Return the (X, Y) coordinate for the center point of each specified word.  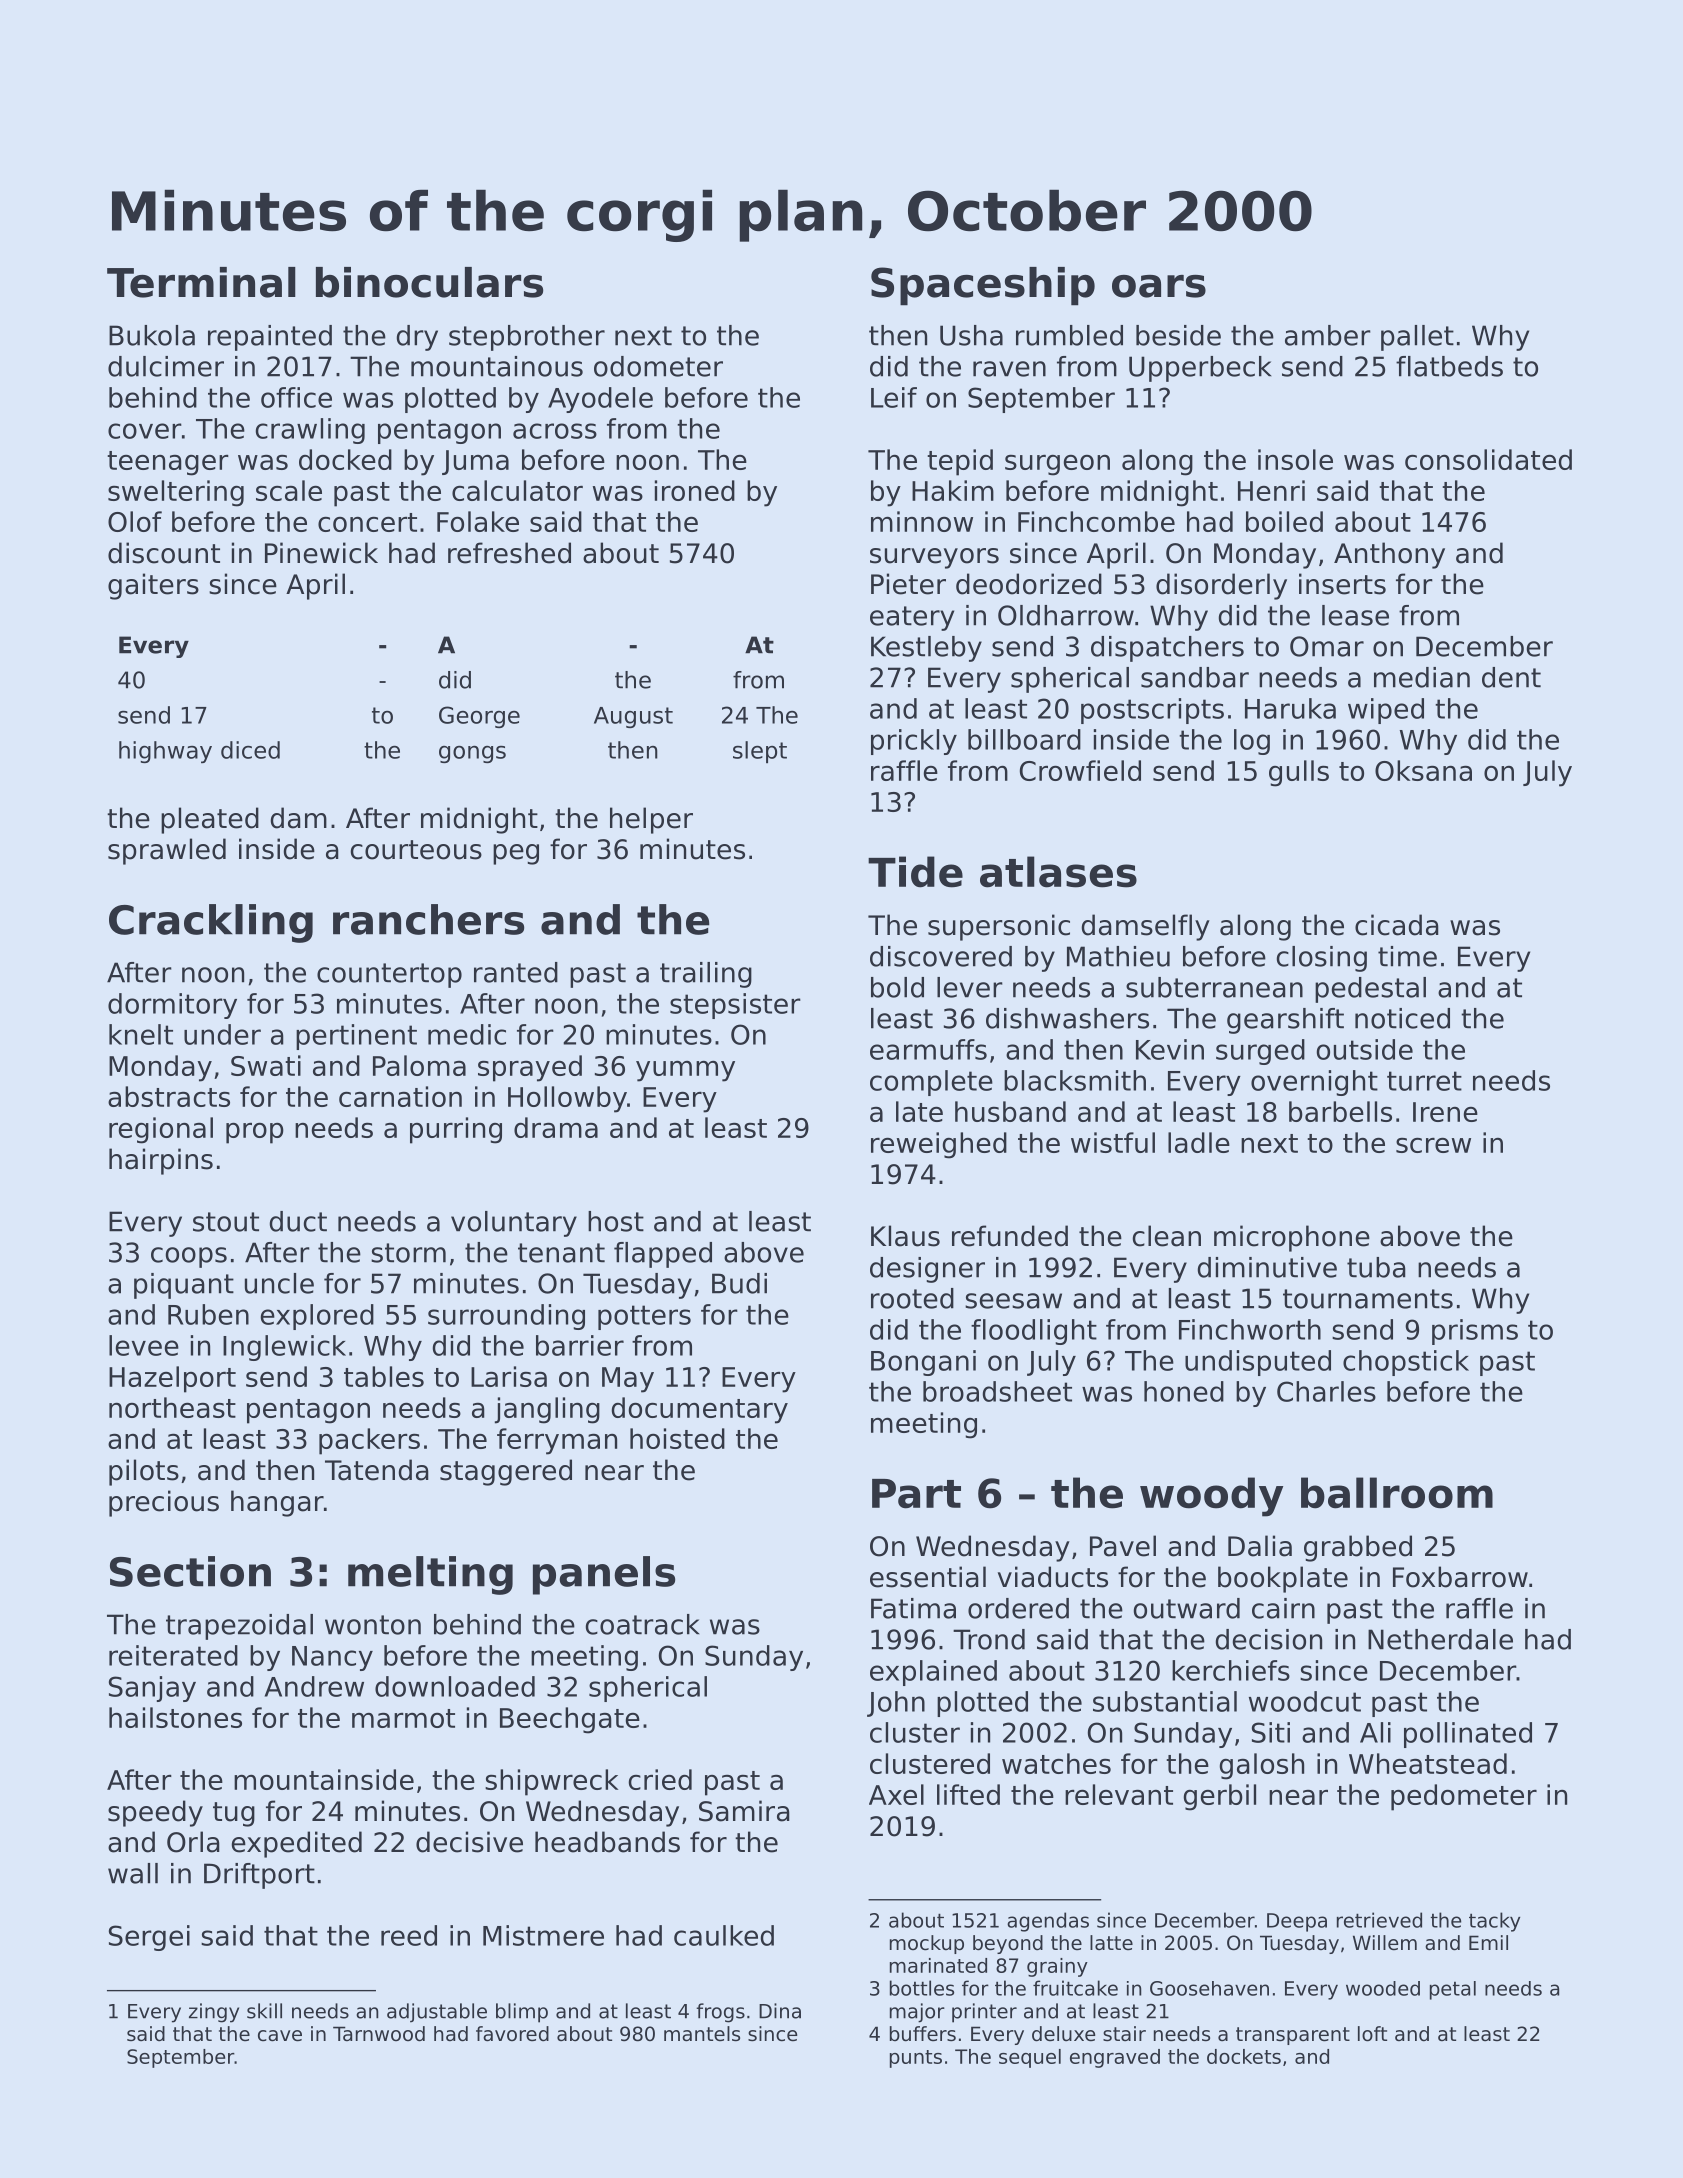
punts (916, 2059)
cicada (1397, 925)
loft (1372, 2034)
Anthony (1389, 555)
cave (280, 2036)
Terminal (201, 282)
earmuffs (928, 1049)
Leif (894, 397)
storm (408, 1253)
